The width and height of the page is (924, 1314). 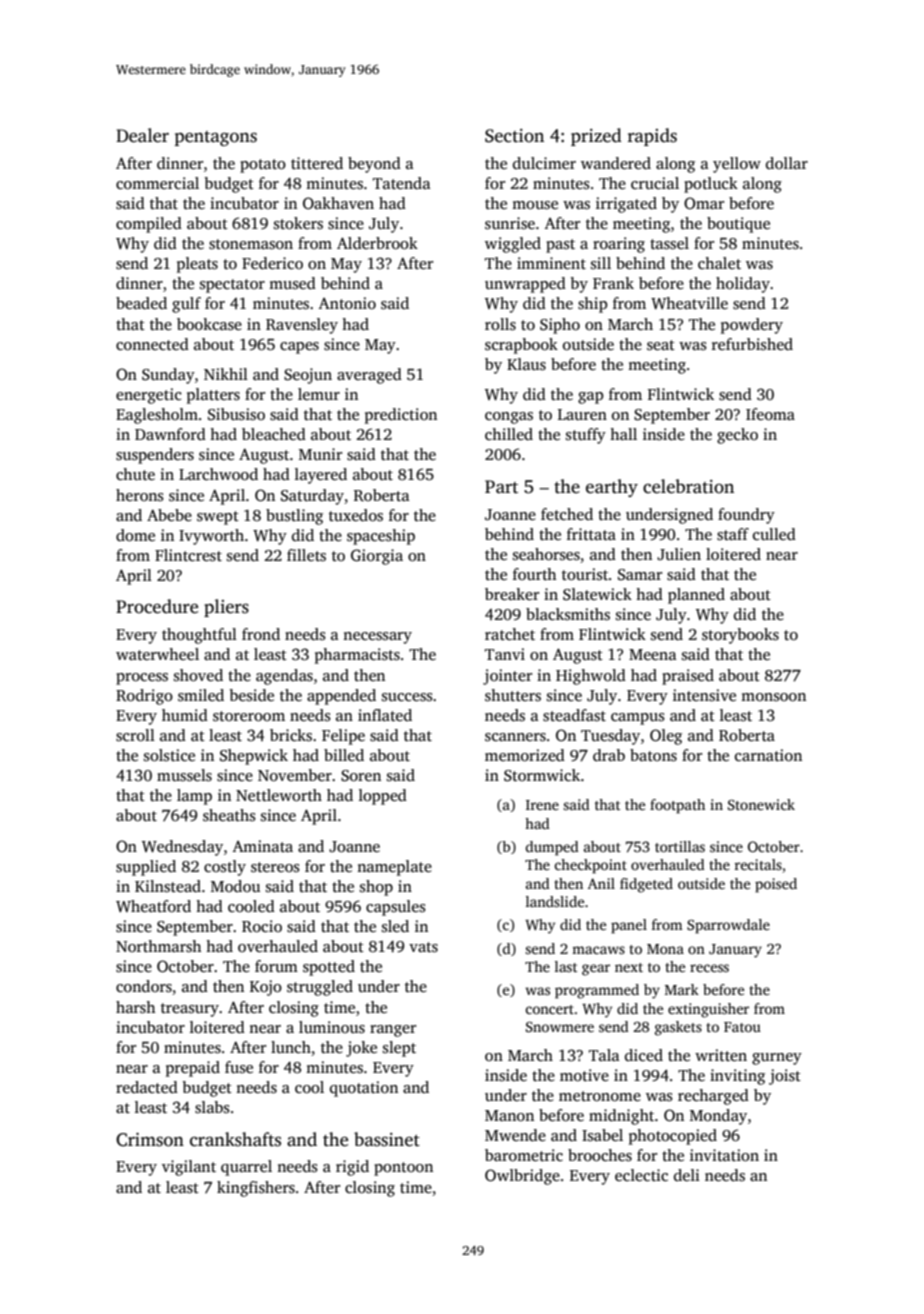 I want to click on success, so click(x=407, y=697).
